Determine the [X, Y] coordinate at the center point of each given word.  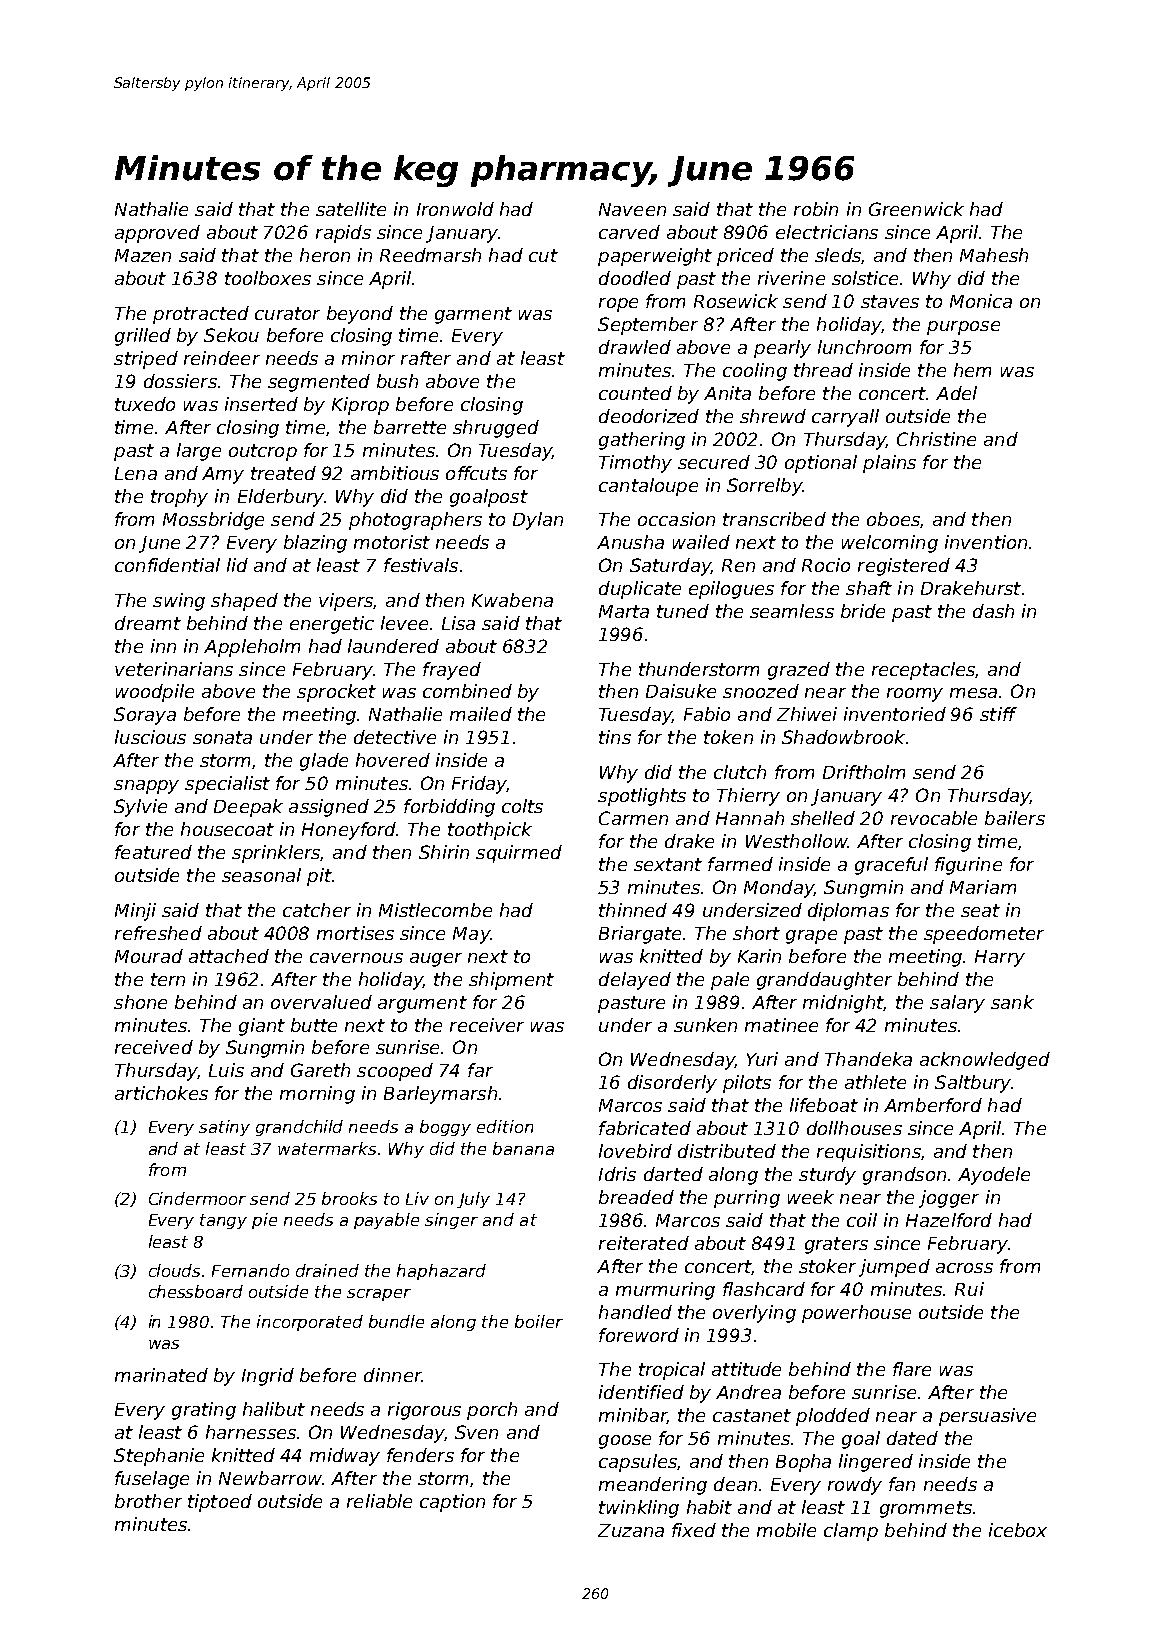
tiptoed [220, 1503]
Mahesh [994, 255]
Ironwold [455, 209]
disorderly [672, 1084]
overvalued [321, 1002]
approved [157, 234]
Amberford [933, 1105]
